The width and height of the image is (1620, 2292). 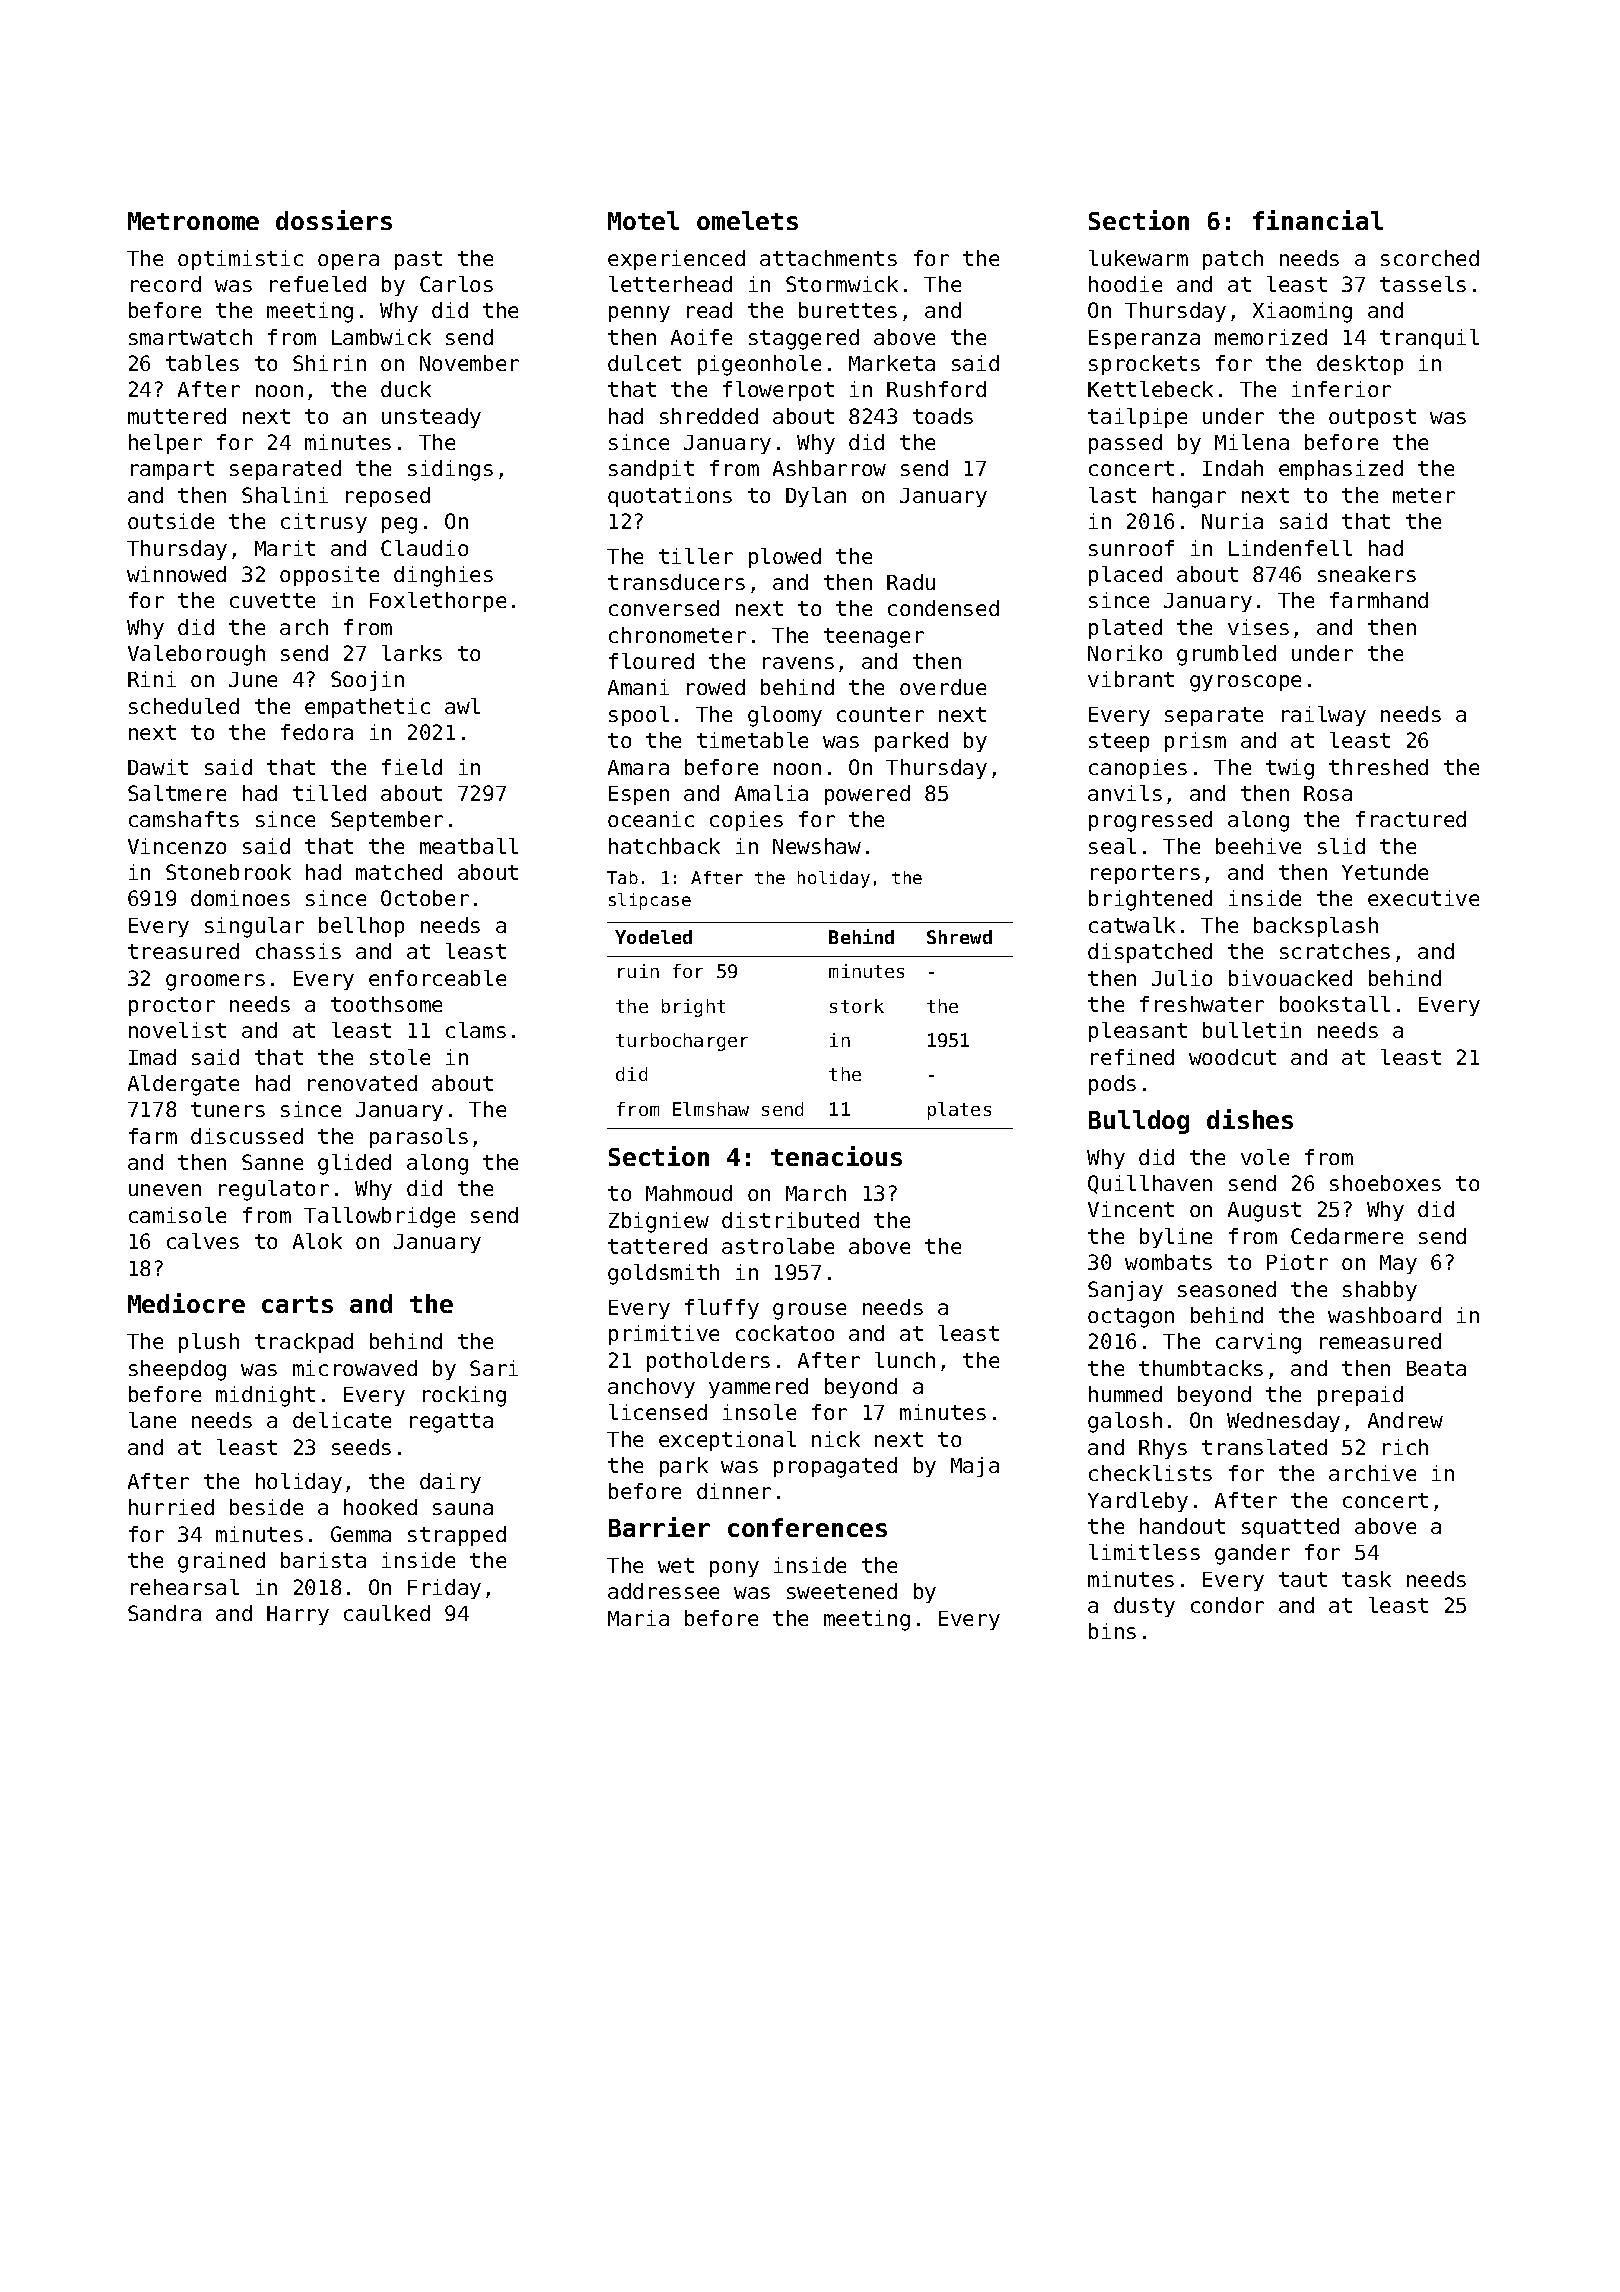 What do you see at coordinates (164, 1613) in the image?
I see `Sandra` at bounding box center [164, 1613].
